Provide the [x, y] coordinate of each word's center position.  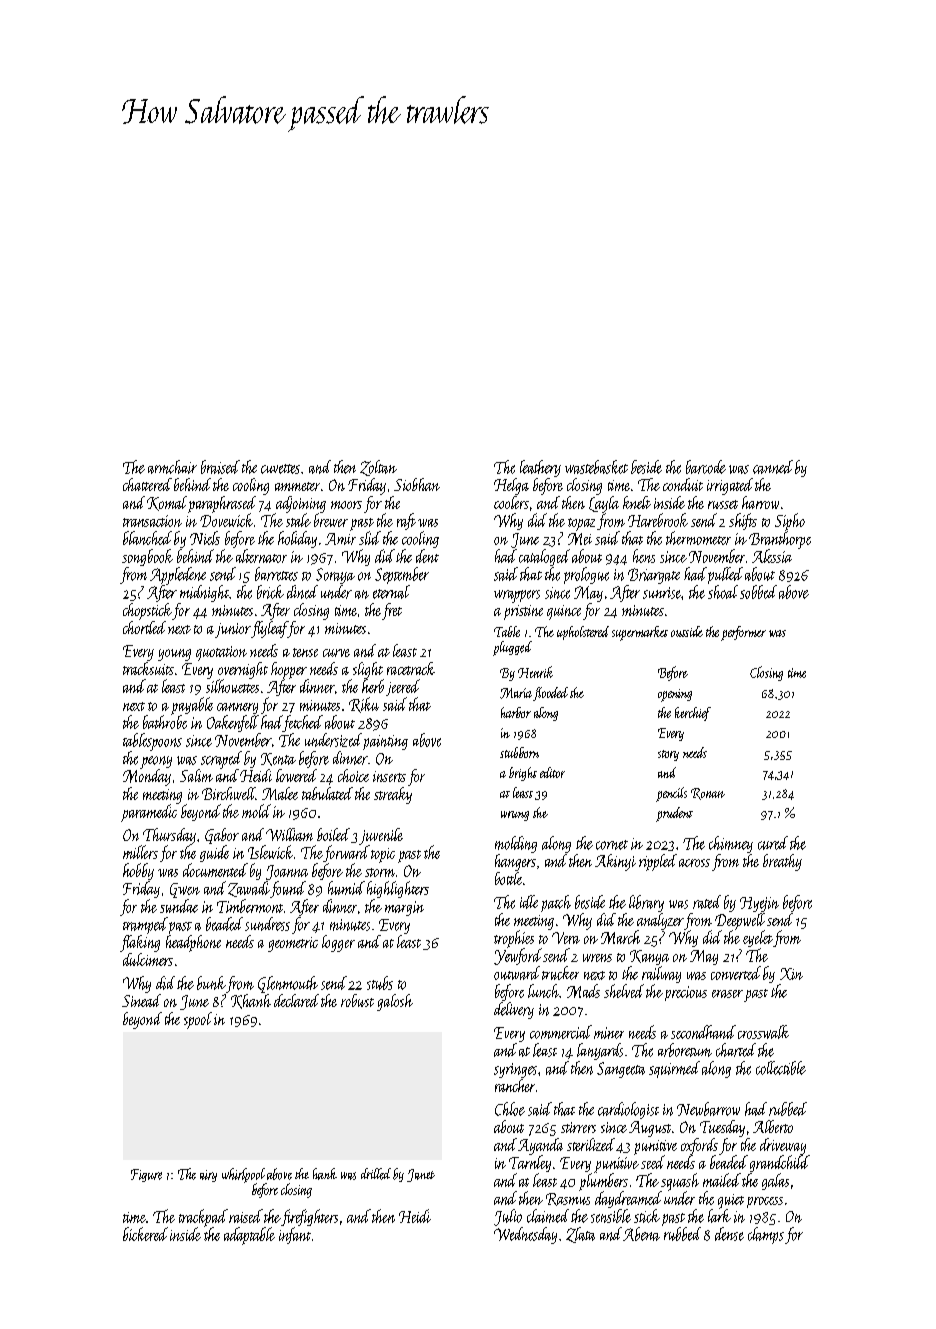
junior [233, 630]
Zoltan [378, 468]
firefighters [309, 1217]
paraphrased [222, 504]
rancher [515, 1085]
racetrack [411, 668]
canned [773, 467]
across [694, 863]
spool [198, 1020]
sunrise [662, 593]
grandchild [780, 1163]
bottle [508, 878]
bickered [145, 1234]
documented [215, 870]
